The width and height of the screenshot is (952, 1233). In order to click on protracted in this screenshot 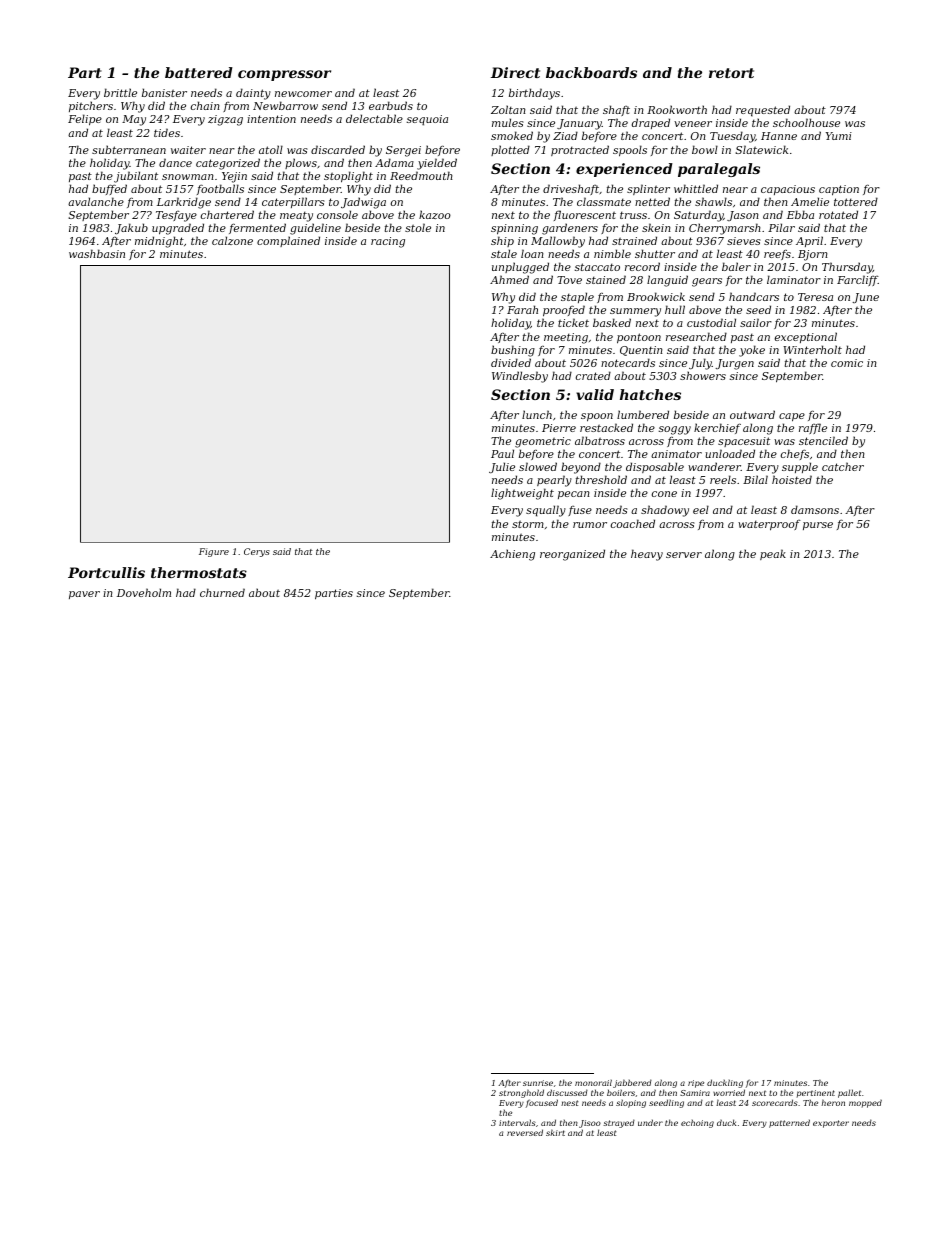, I will do `click(580, 150)`.
